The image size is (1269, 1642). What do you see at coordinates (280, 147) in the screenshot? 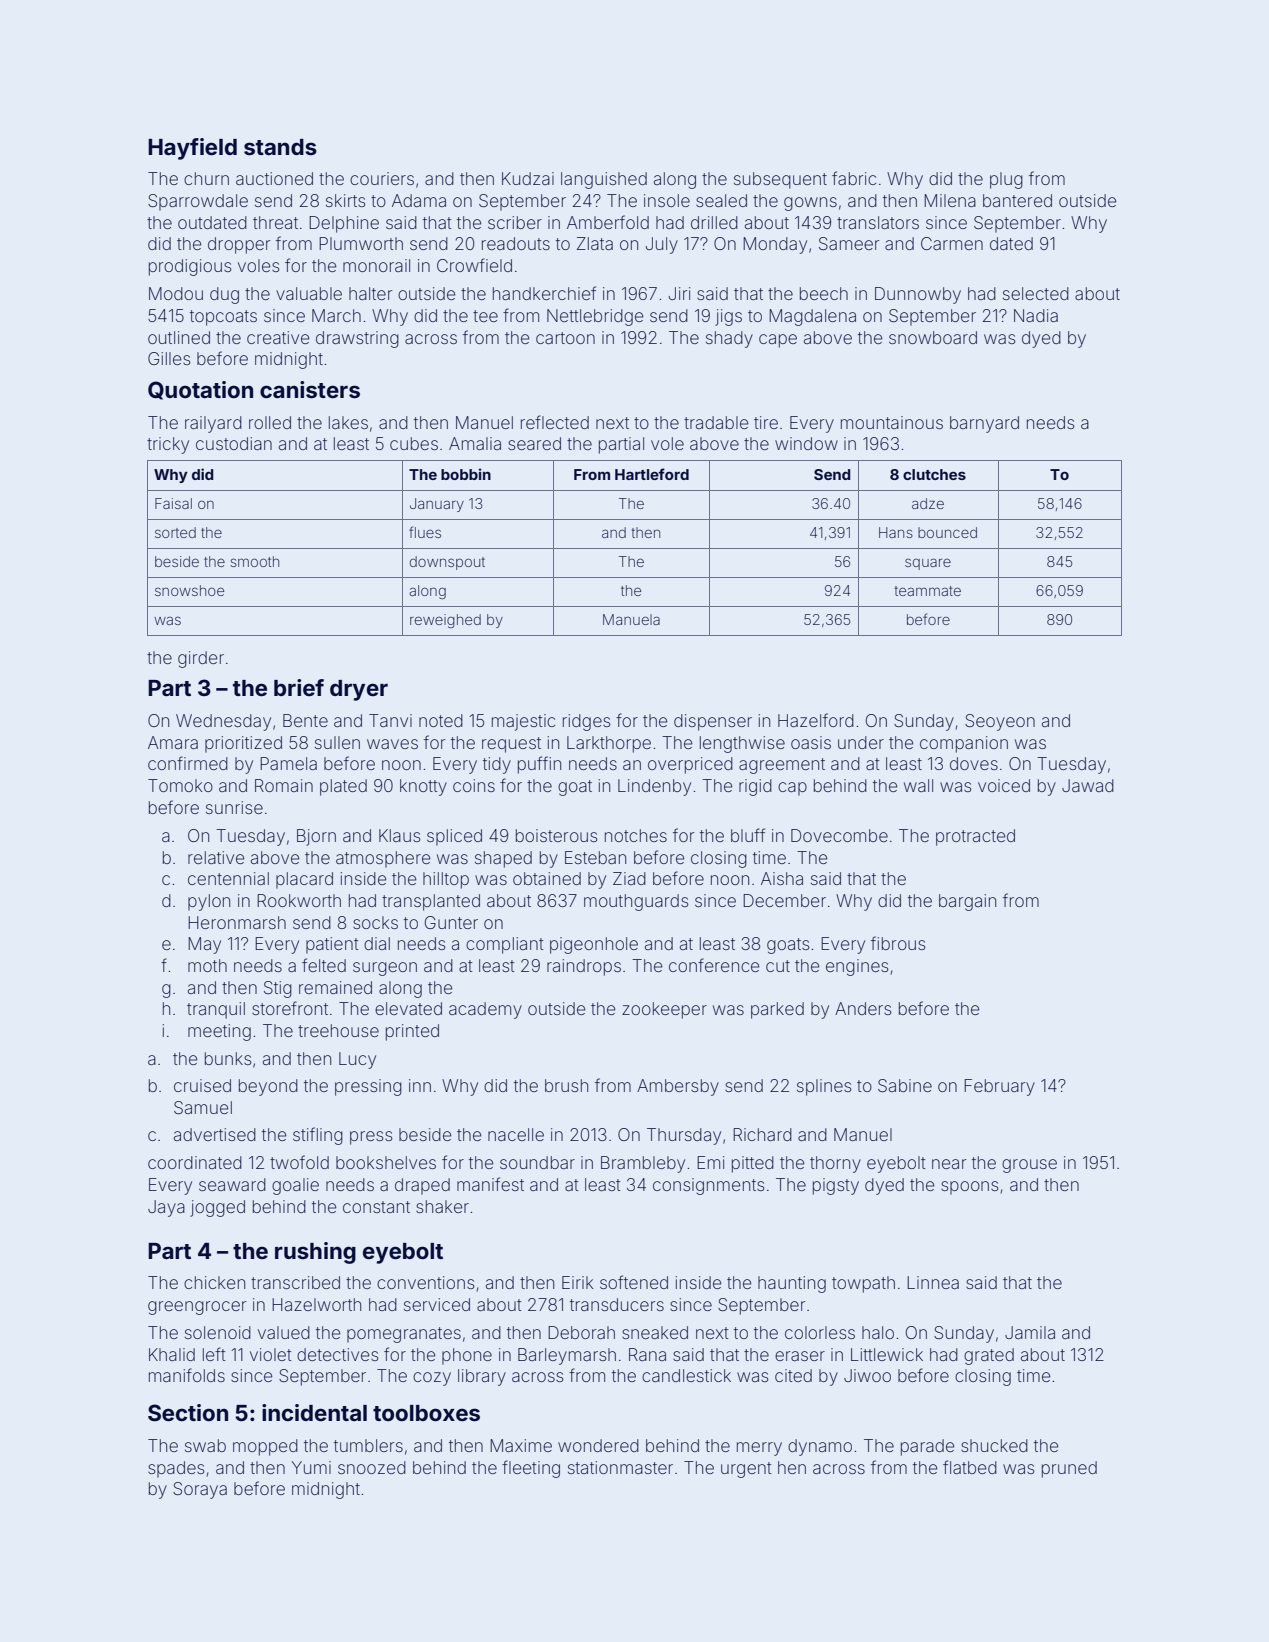
I see `stands` at bounding box center [280, 147].
